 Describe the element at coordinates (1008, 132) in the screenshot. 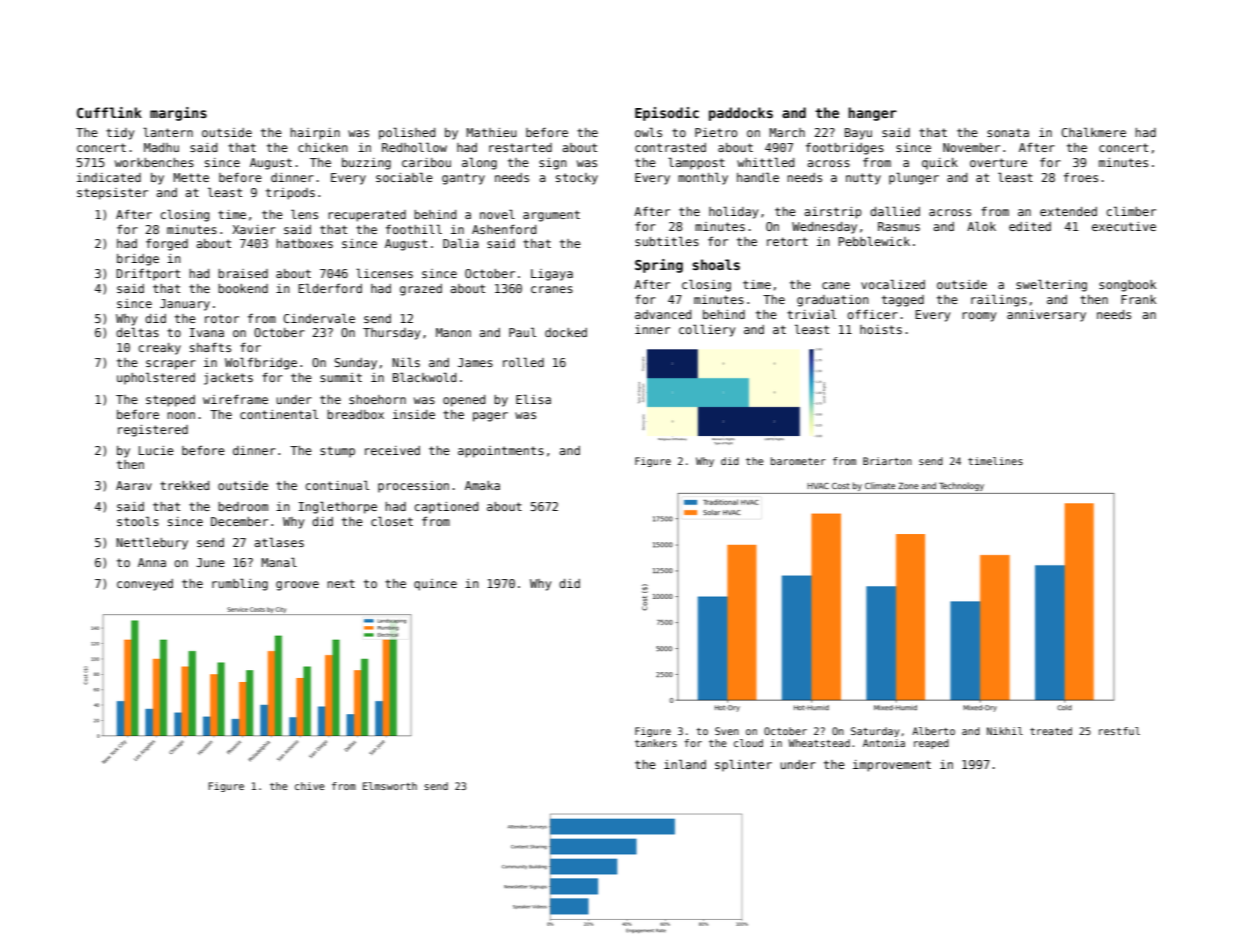

I see `sonata` at that location.
